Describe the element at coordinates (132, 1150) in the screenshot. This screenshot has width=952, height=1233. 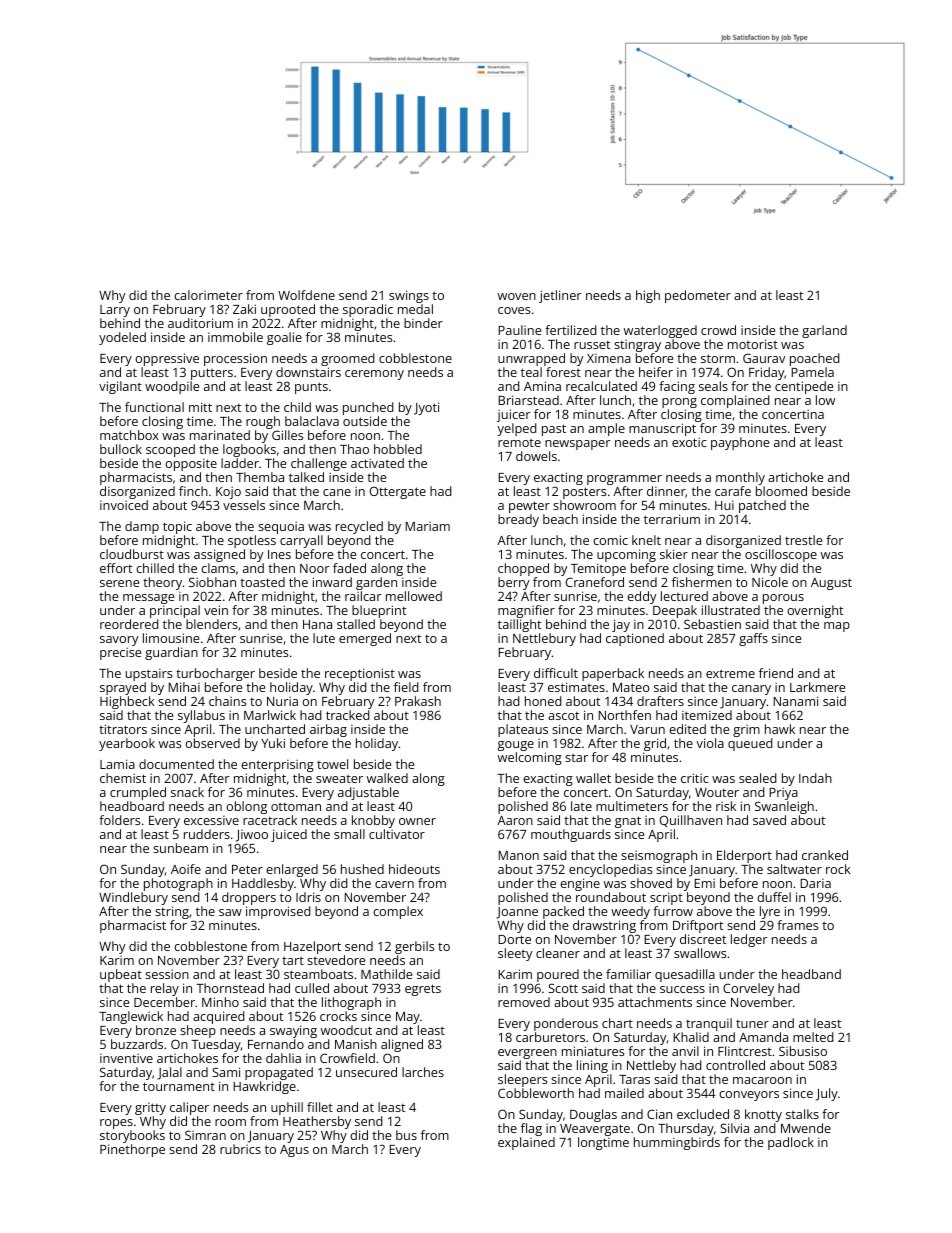
I see `Pinethorpe` at that location.
